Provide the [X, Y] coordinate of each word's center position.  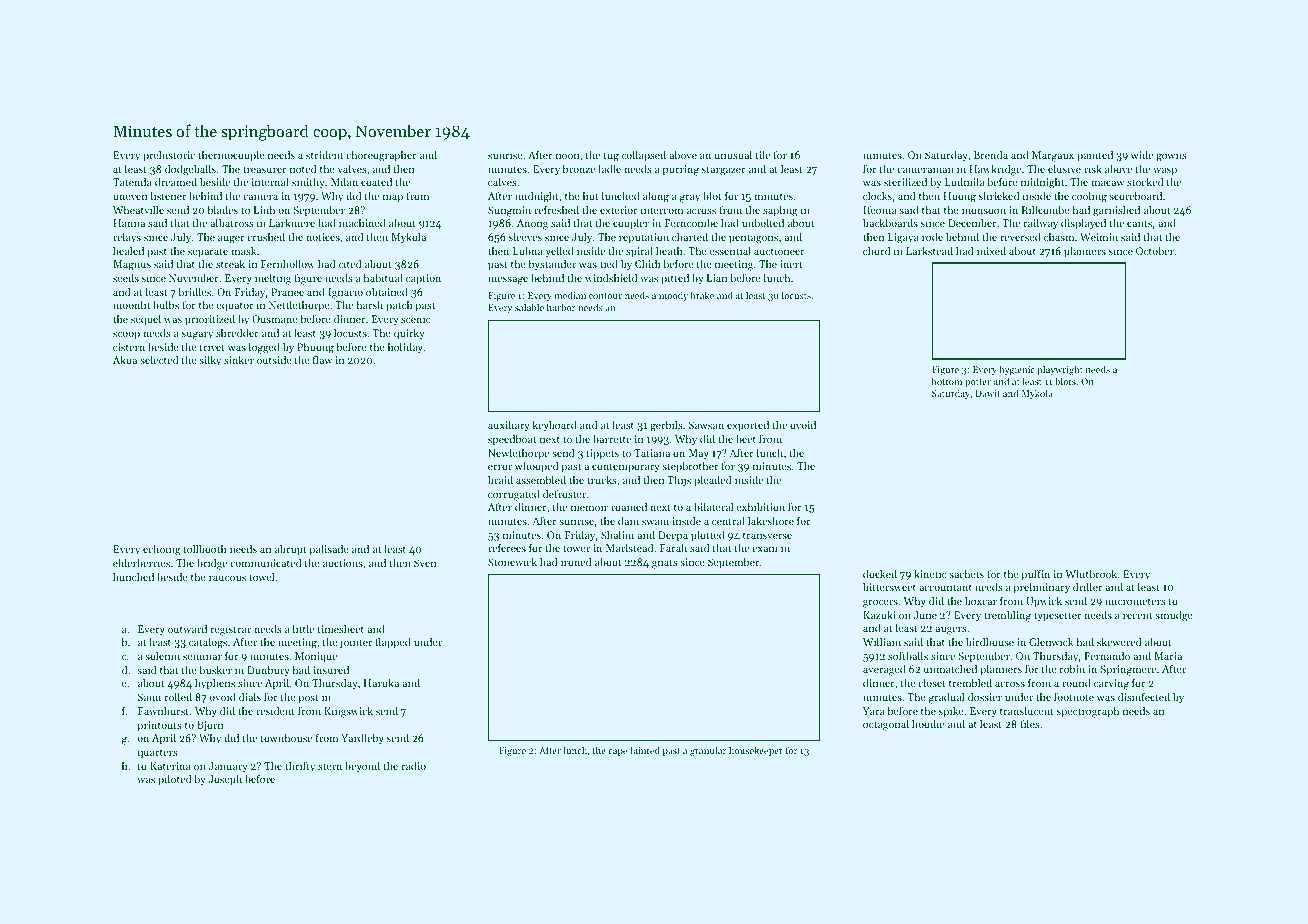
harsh [370, 305]
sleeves [525, 236]
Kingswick [348, 712]
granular [708, 751]
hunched [133, 577]
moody [673, 296]
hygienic [1017, 370]
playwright [1060, 370]
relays [127, 238]
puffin [1036, 575]
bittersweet [889, 587]
